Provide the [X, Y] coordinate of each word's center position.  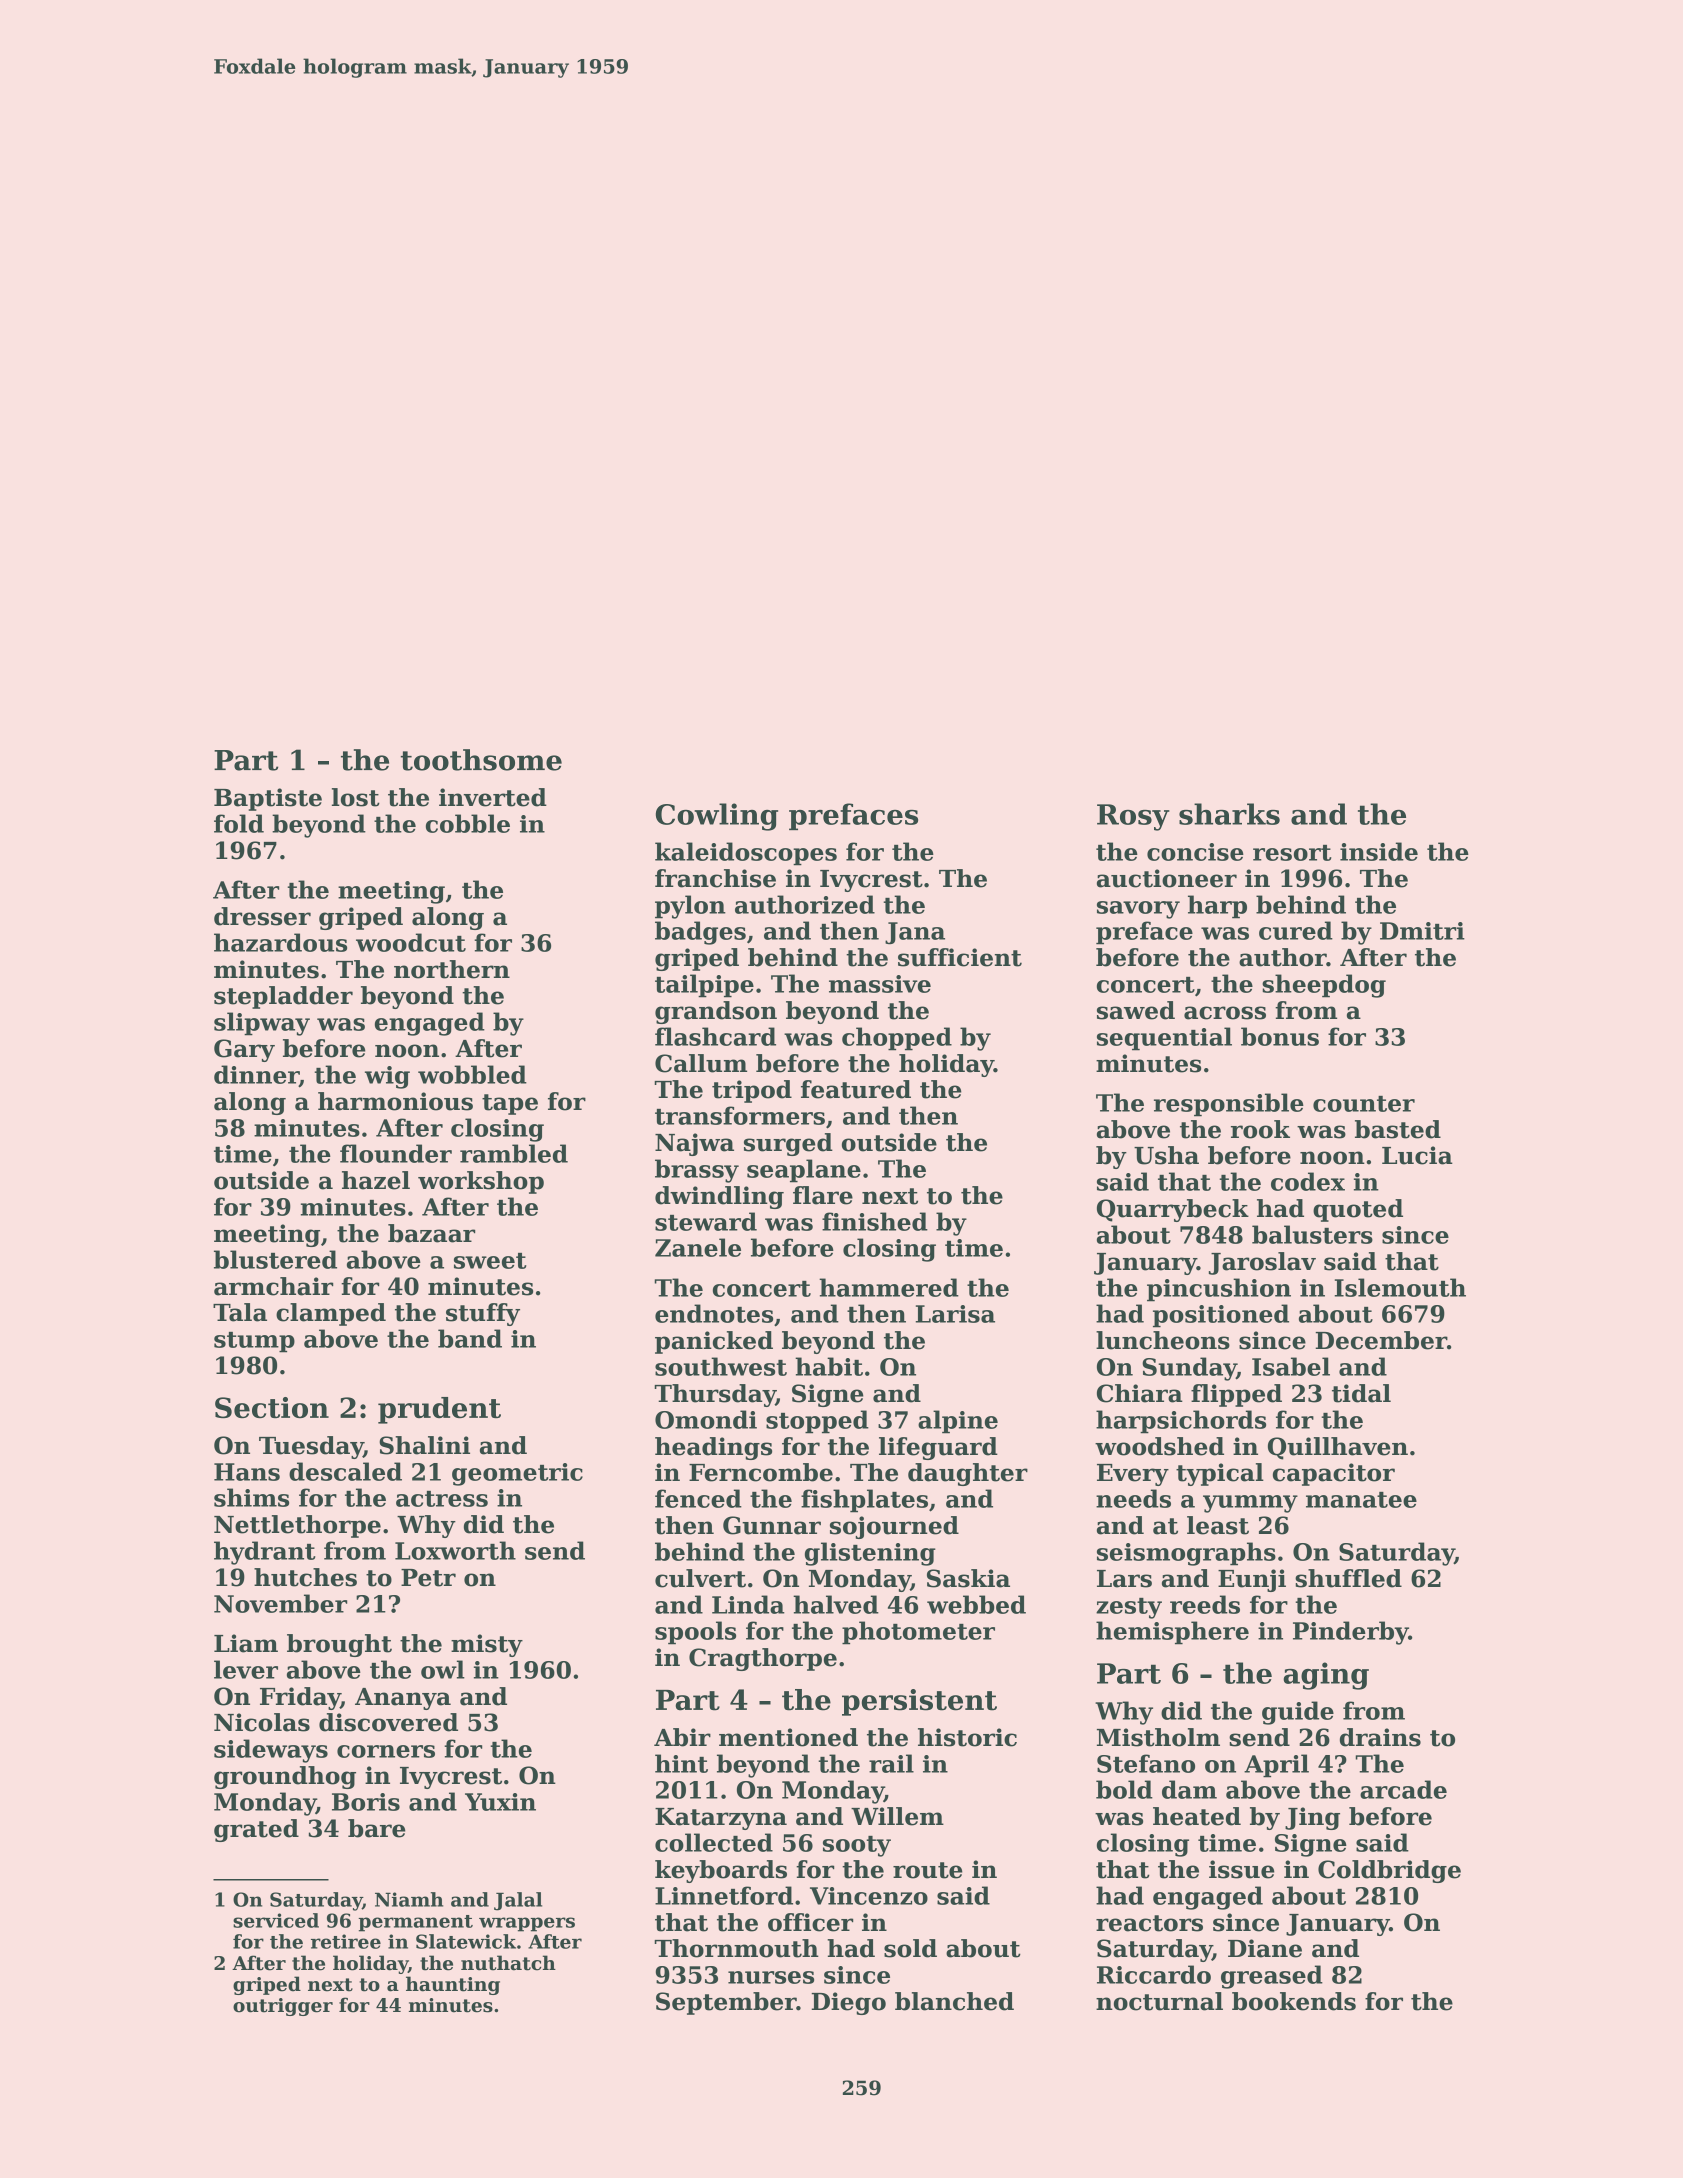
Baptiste [268, 799]
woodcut [411, 942]
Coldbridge [1389, 1871]
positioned [1221, 1316]
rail [891, 1763]
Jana [915, 933]
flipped [1236, 1395]
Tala [240, 1312]
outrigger [283, 2007]
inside [1379, 851]
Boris [366, 1802]
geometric [517, 1474]
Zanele [698, 1247]
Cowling [717, 817]
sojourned [894, 1527]
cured [1296, 930]
